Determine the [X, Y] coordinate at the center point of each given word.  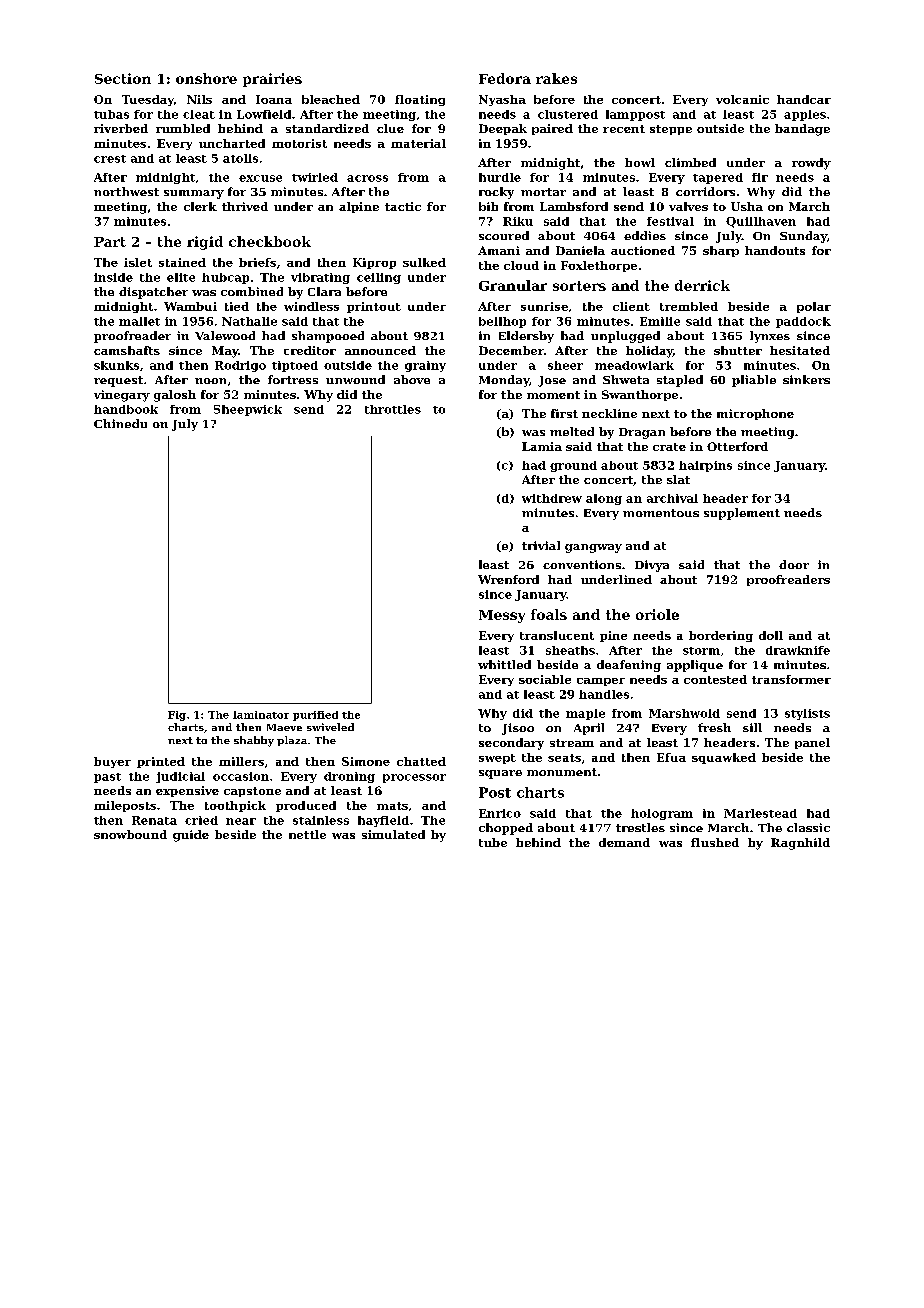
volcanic [742, 99]
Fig [177, 716]
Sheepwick [248, 410]
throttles [393, 409]
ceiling [379, 278]
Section [123, 78]
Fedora [505, 78]
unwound [355, 379]
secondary [511, 744]
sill [752, 727]
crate [669, 447]
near [241, 821]
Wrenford [508, 579]
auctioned [643, 250]
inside [113, 277]
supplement [742, 514]
